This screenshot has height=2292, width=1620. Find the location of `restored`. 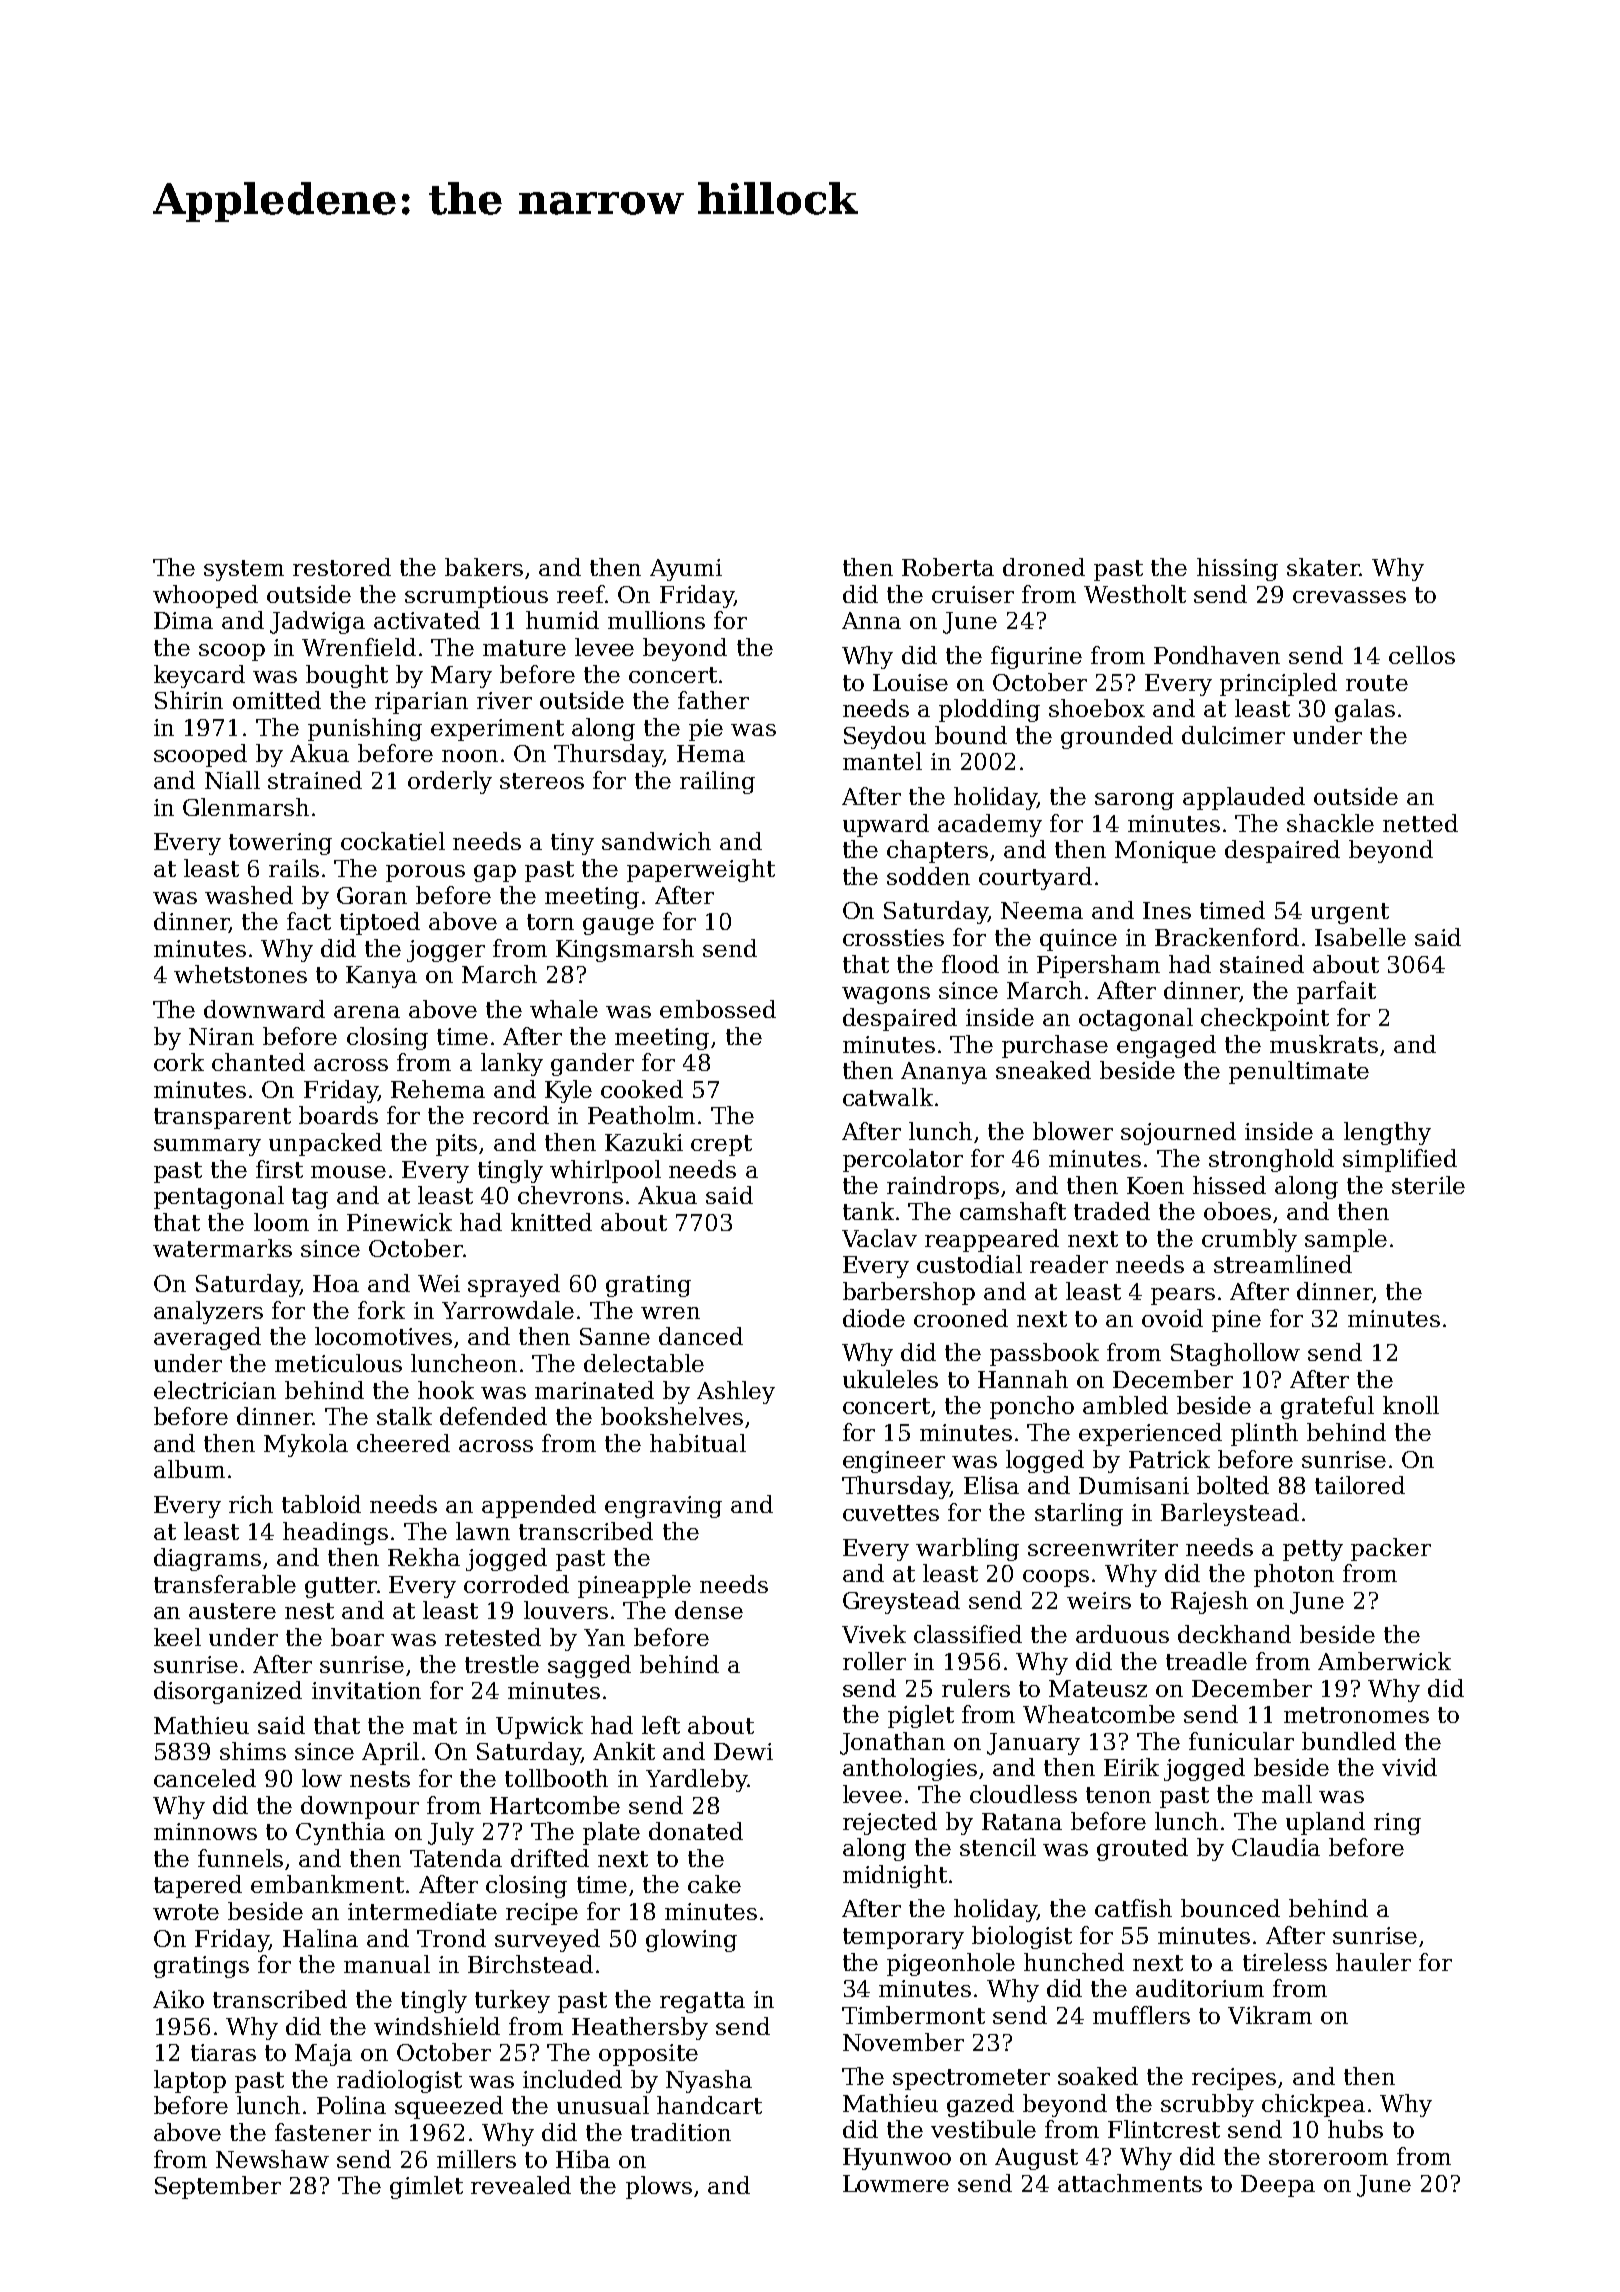

restored is located at coordinates (342, 567).
